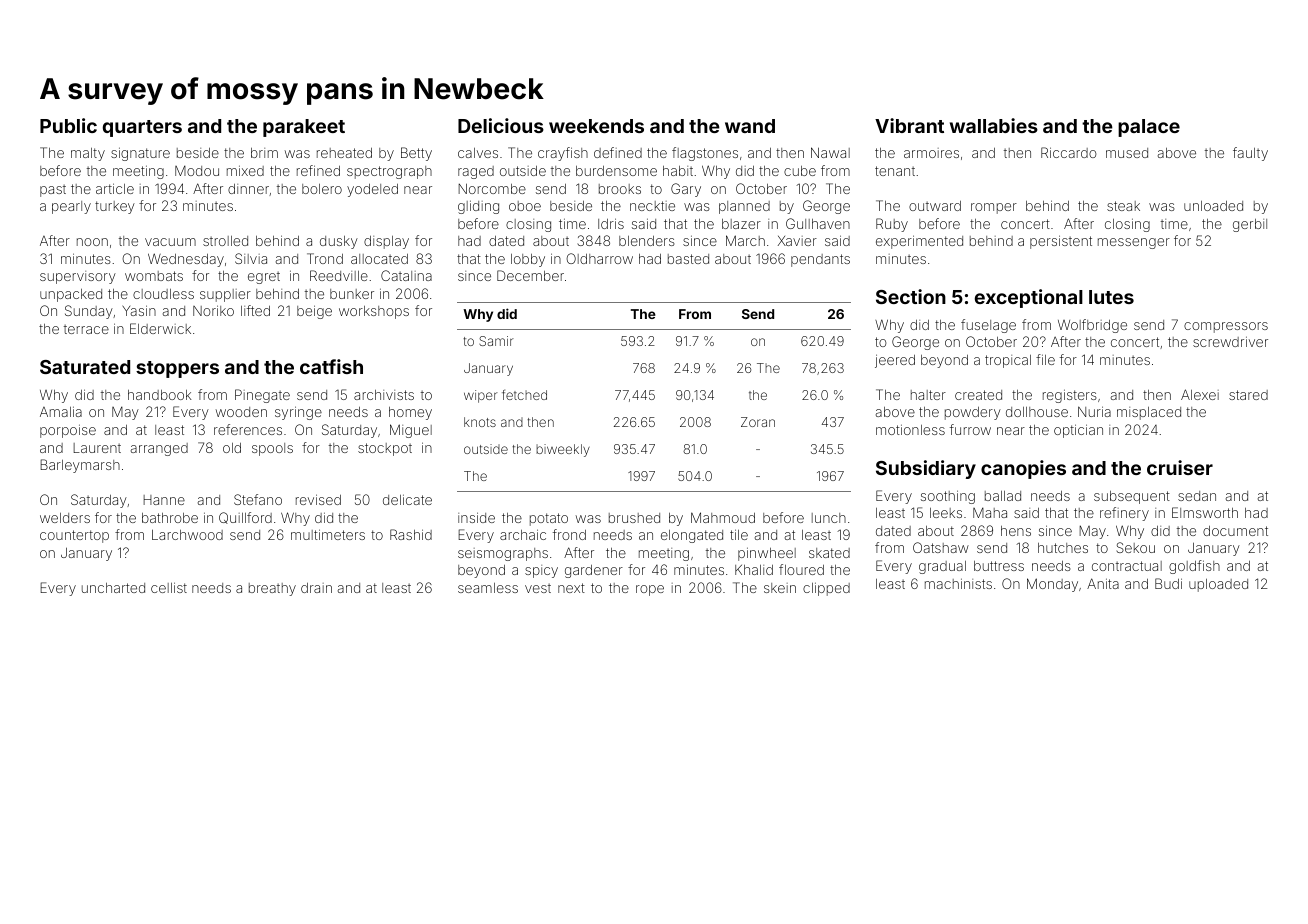  I want to click on parakeet, so click(304, 128).
